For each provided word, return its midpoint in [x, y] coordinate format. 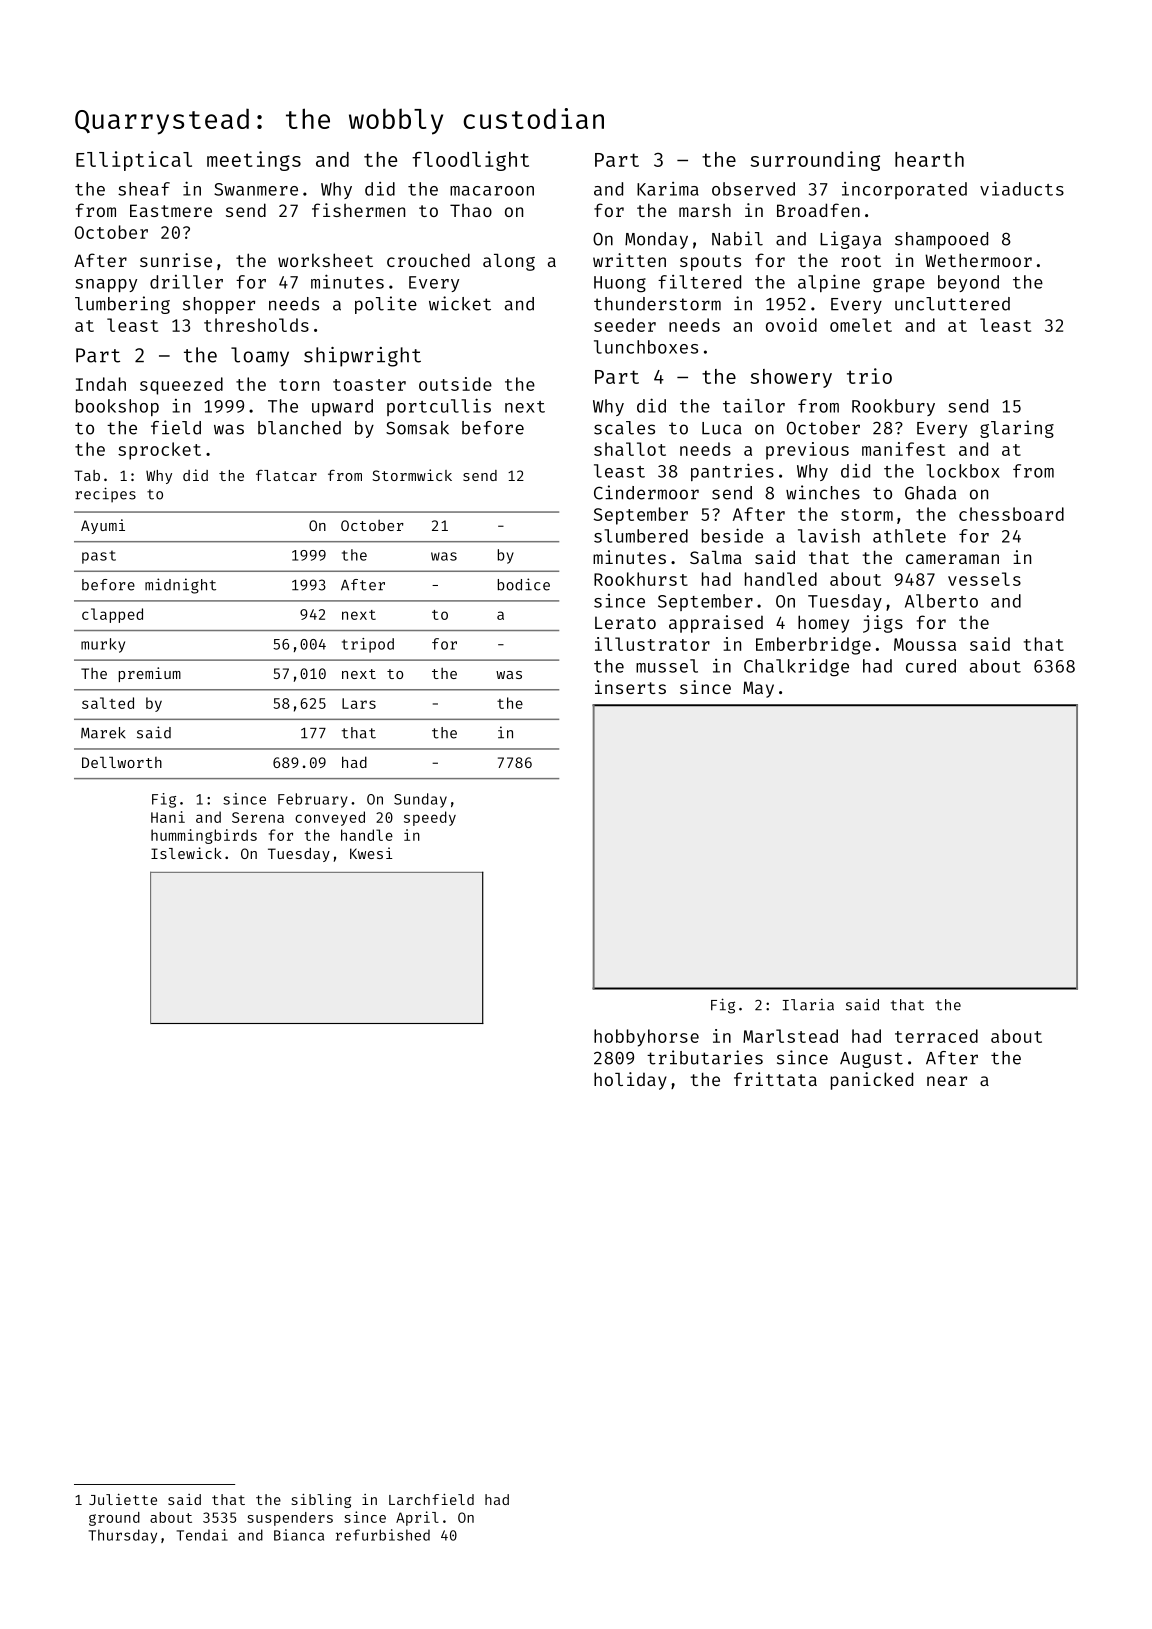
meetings [254, 161]
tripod [368, 645]
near [947, 1081]
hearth [929, 159]
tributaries [705, 1057]
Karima [668, 189]
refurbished [383, 1535]
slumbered [641, 536]
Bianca [299, 1535]
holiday [630, 1081]
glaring [1017, 429]
